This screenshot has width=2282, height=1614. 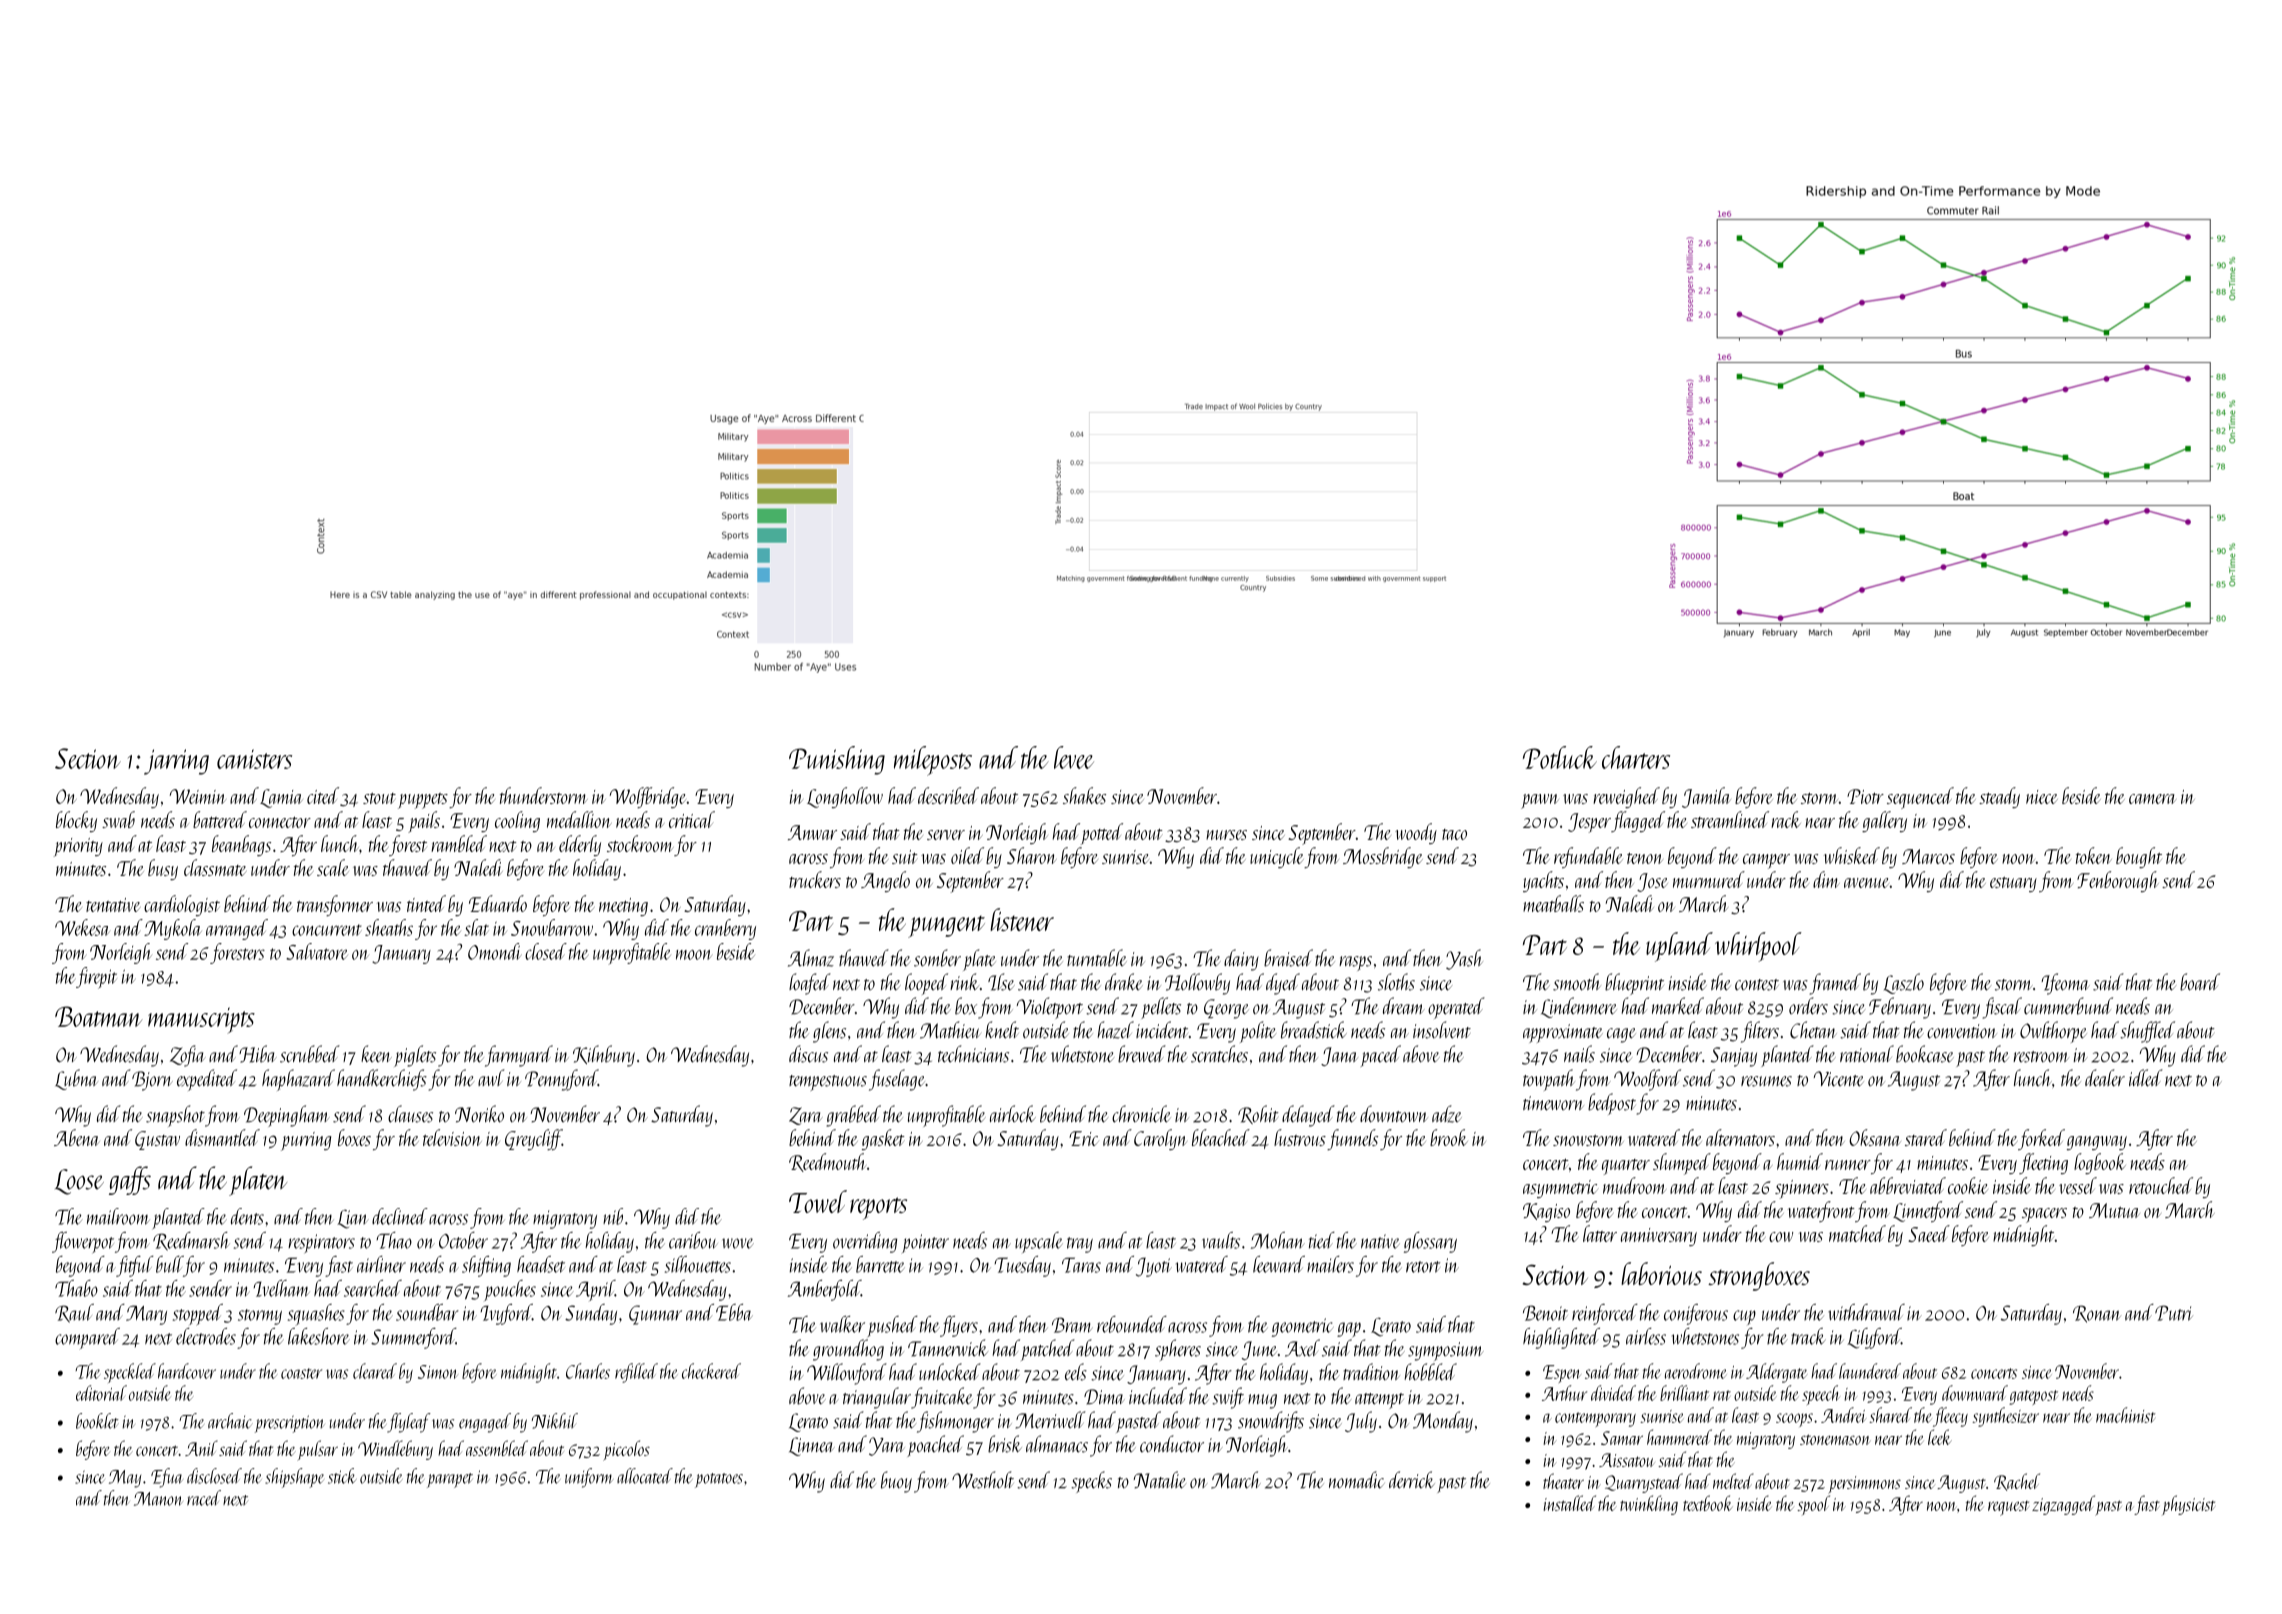 I want to click on snapshot, so click(x=175, y=1116).
